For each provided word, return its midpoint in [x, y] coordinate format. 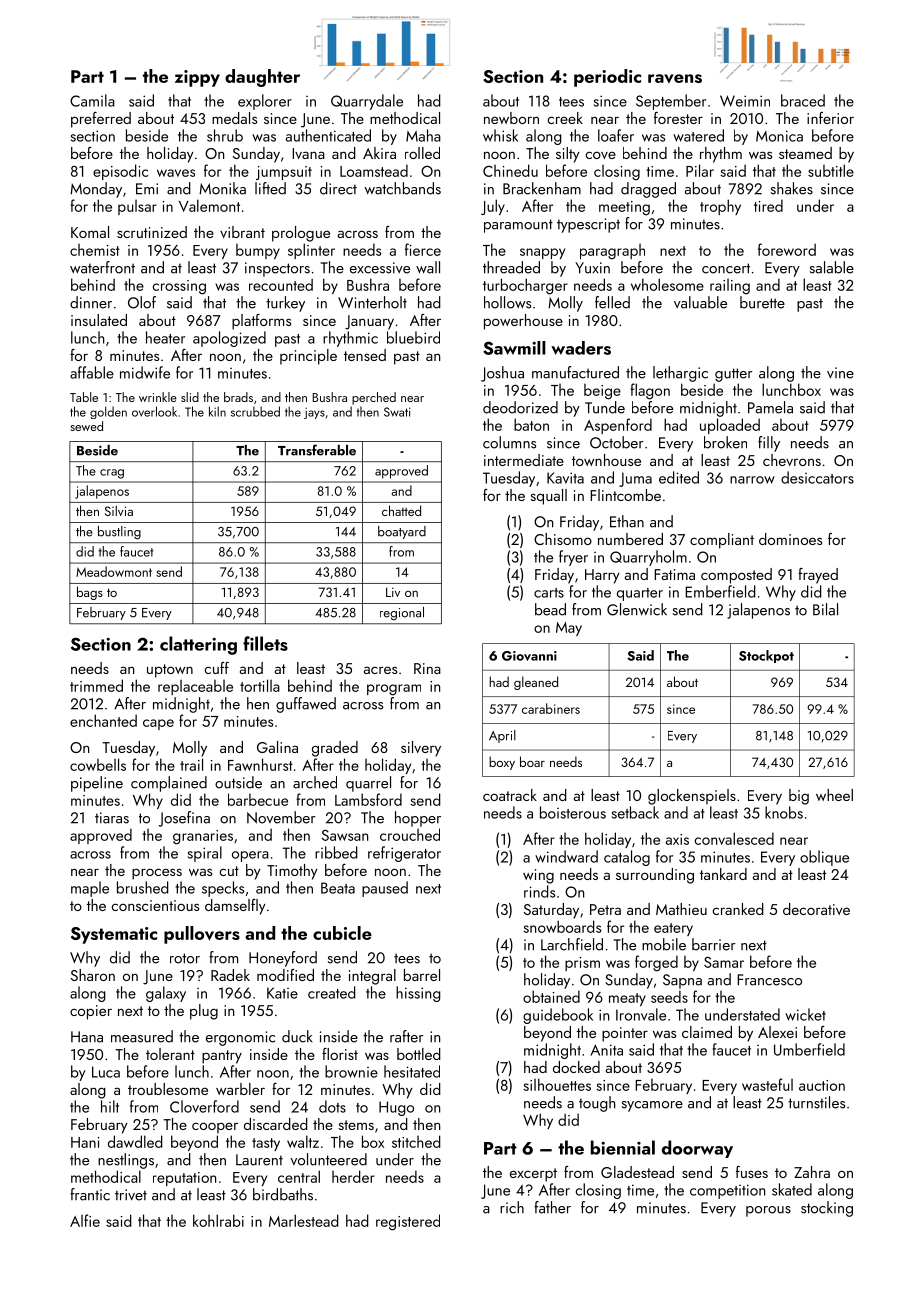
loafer [616, 135]
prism [582, 964]
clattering [198, 645]
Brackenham [542, 188]
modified [285, 975]
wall [428, 267]
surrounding [655, 876]
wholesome [667, 284]
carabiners [551, 708]
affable [92, 372]
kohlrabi [218, 1220]
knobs [784, 812]
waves [176, 173]
